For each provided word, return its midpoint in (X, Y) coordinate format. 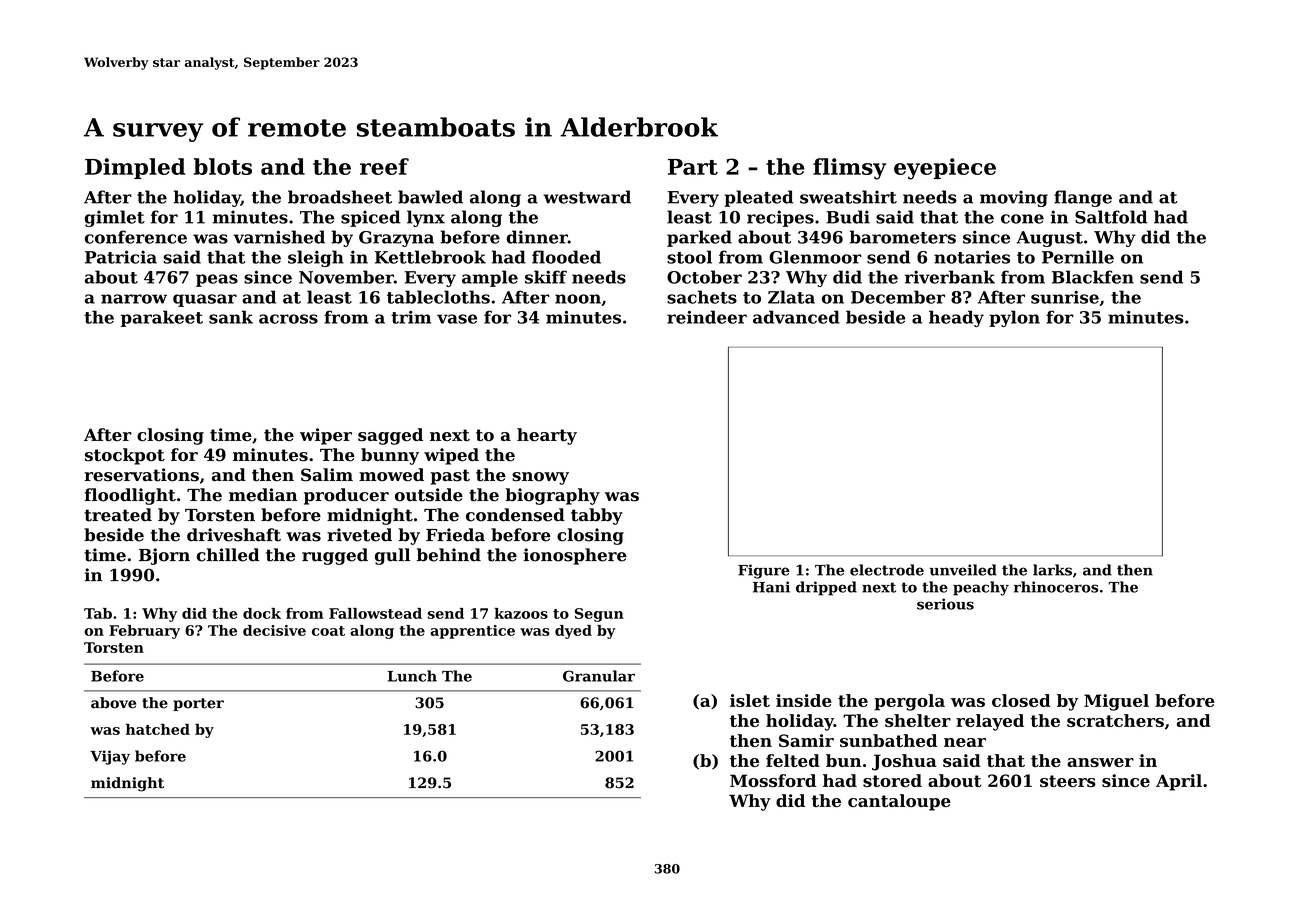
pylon (1014, 318)
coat (328, 631)
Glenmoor (815, 257)
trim (411, 317)
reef (384, 166)
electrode (887, 570)
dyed (573, 632)
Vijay (110, 757)
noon (578, 299)
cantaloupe (899, 802)
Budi (848, 217)
